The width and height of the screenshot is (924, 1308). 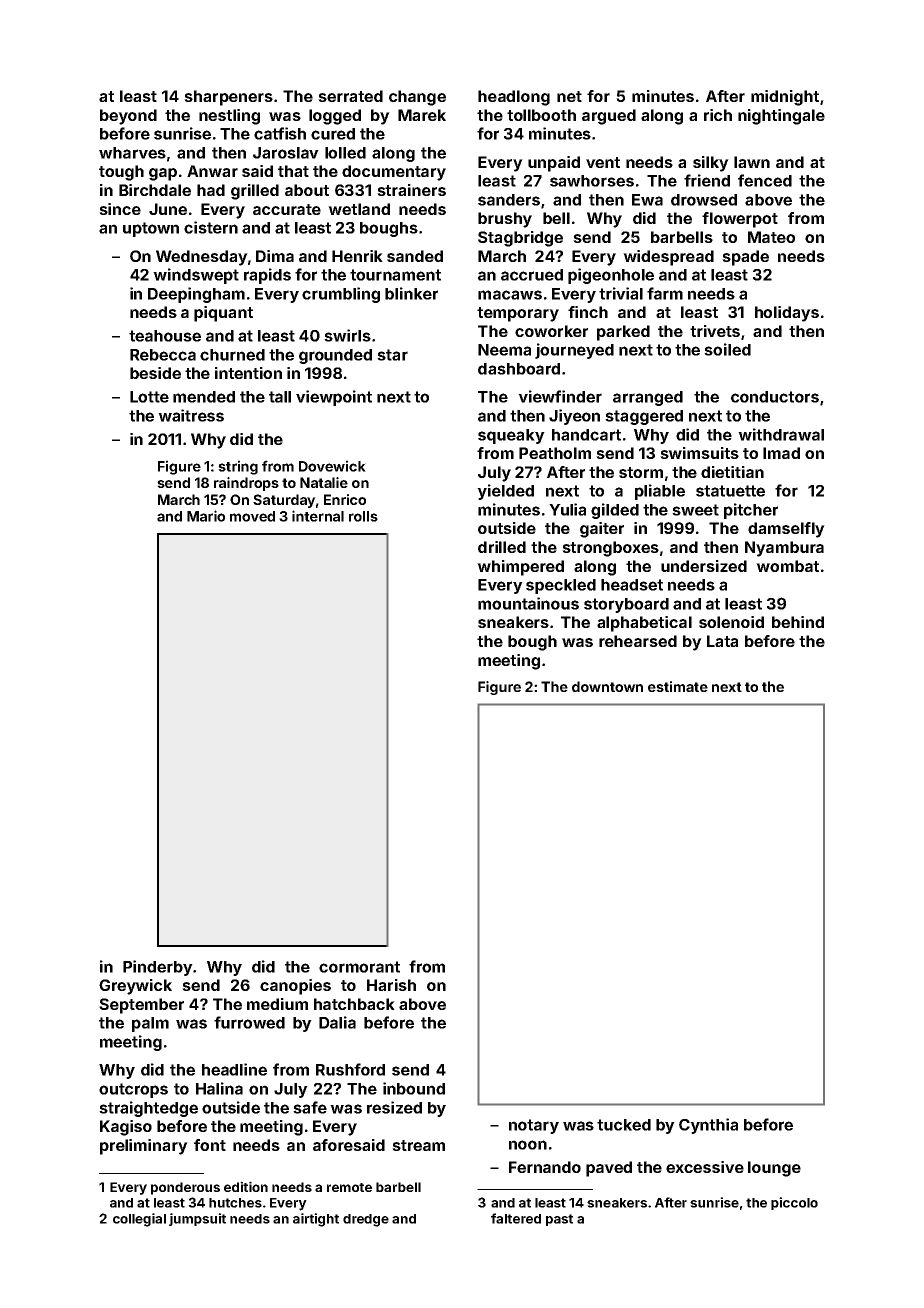 I want to click on strainers, so click(x=411, y=190).
